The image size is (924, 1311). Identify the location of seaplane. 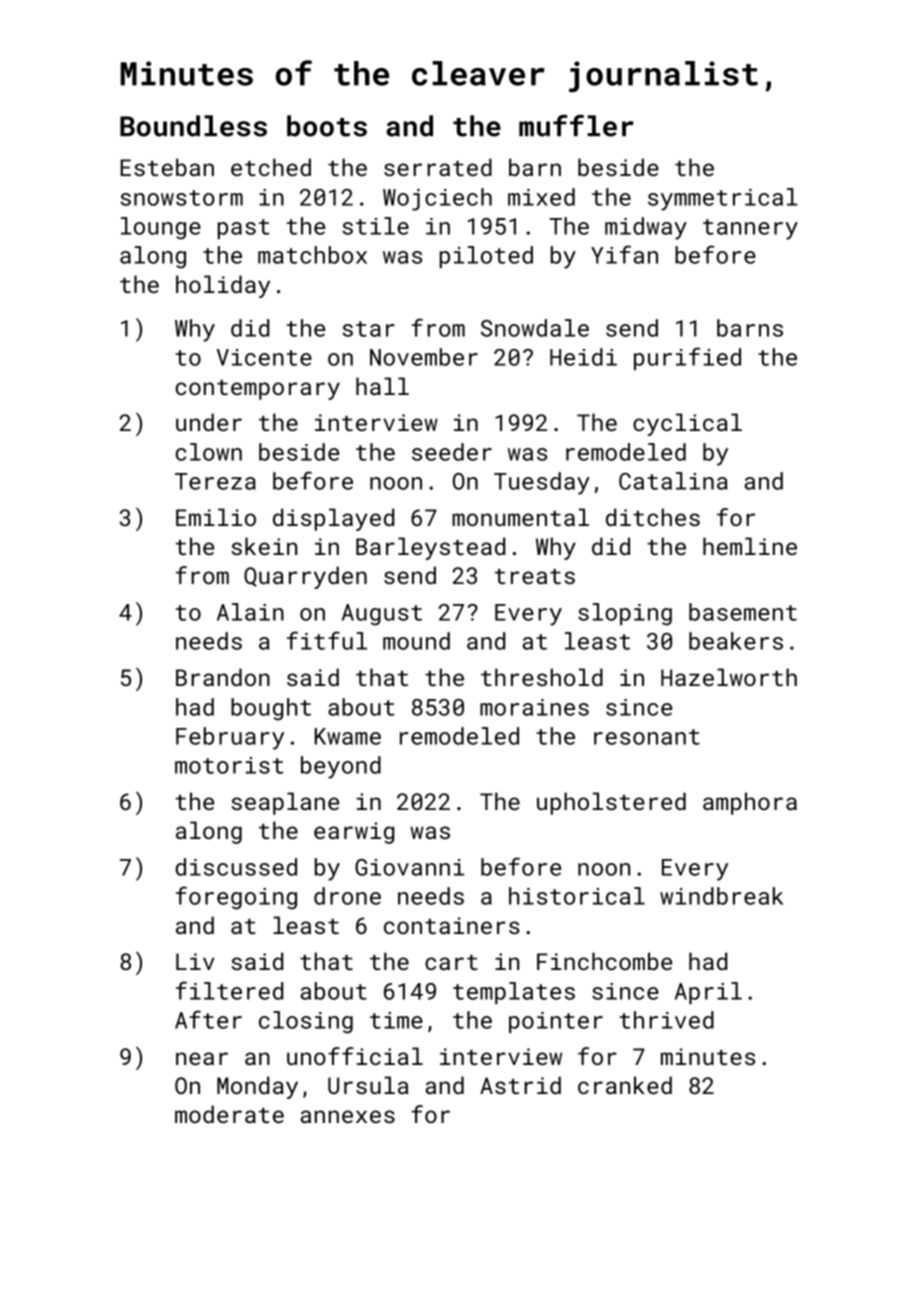
(285, 803).
